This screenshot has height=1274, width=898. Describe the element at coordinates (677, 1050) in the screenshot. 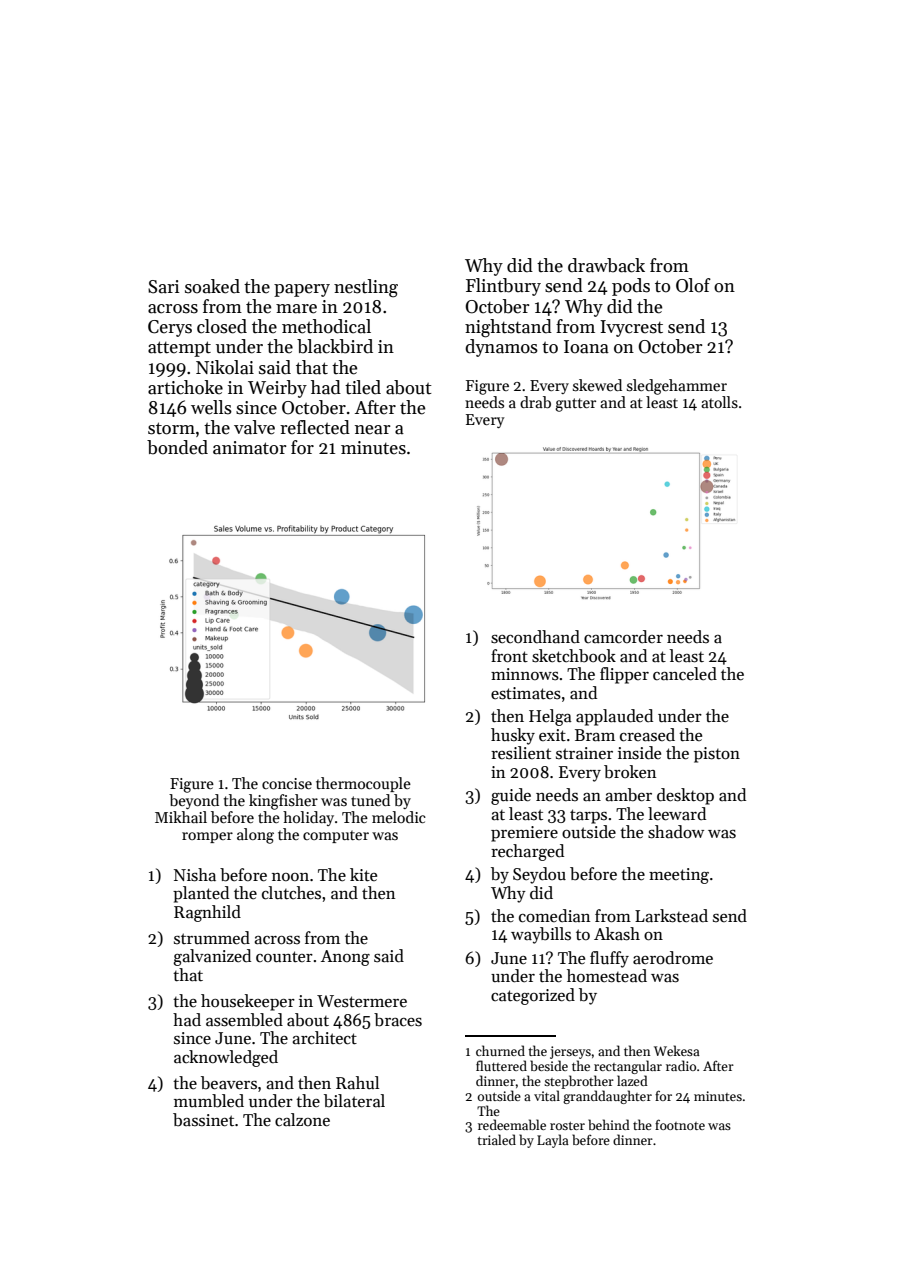

I see `Wekesa` at that location.
